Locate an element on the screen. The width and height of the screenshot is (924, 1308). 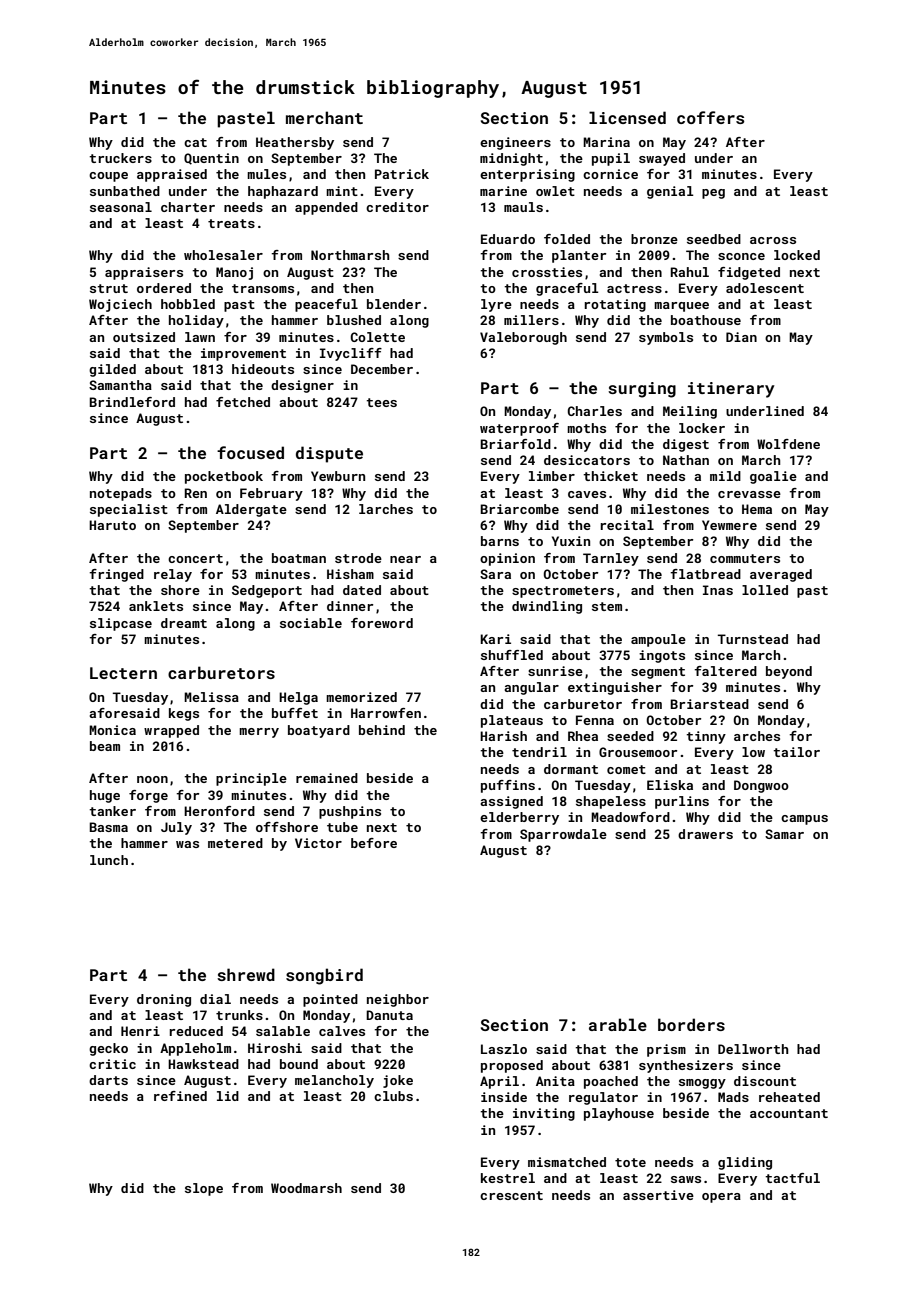
Sara is located at coordinates (495, 574).
